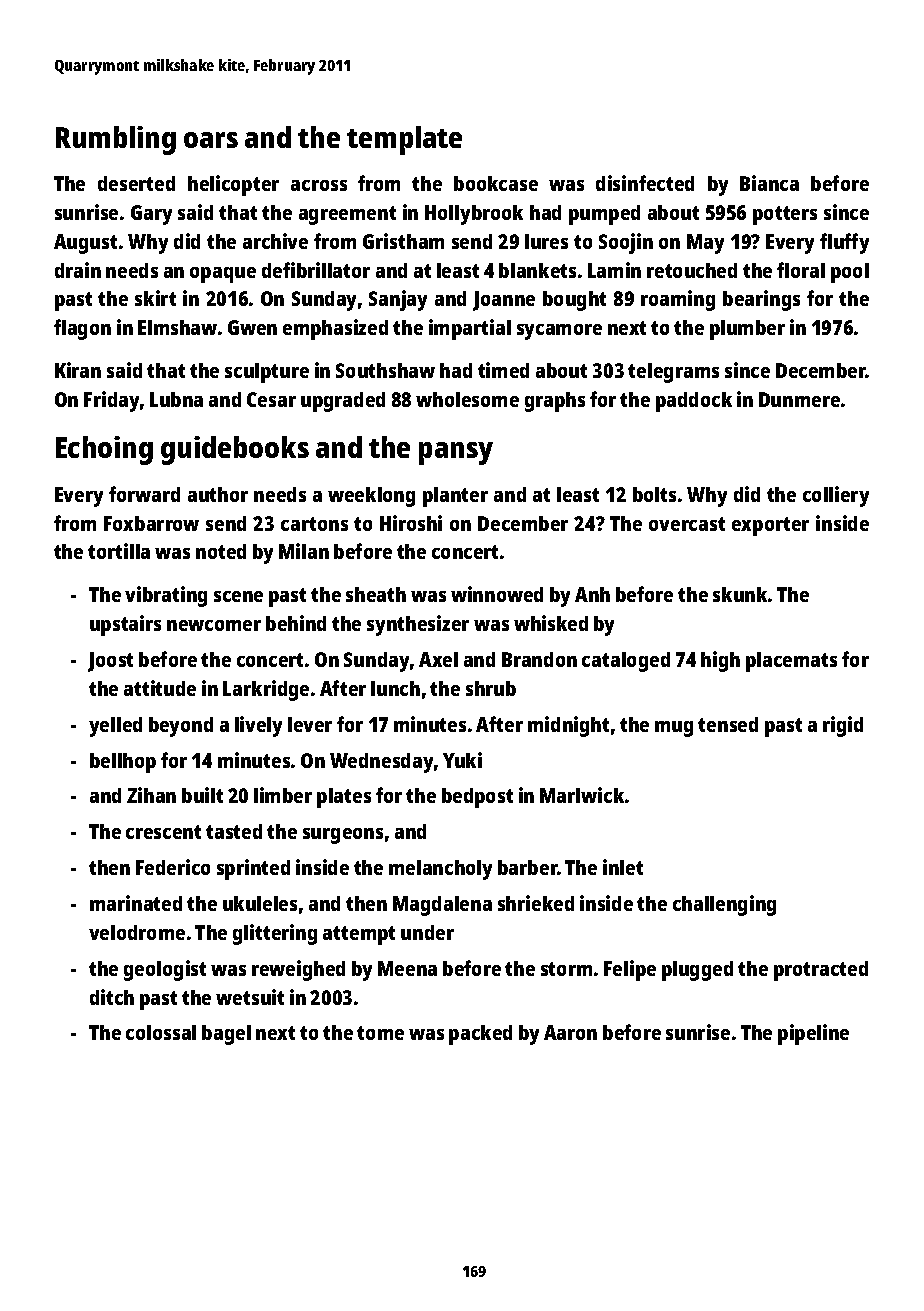  I want to click on template, so click(404, 140).
